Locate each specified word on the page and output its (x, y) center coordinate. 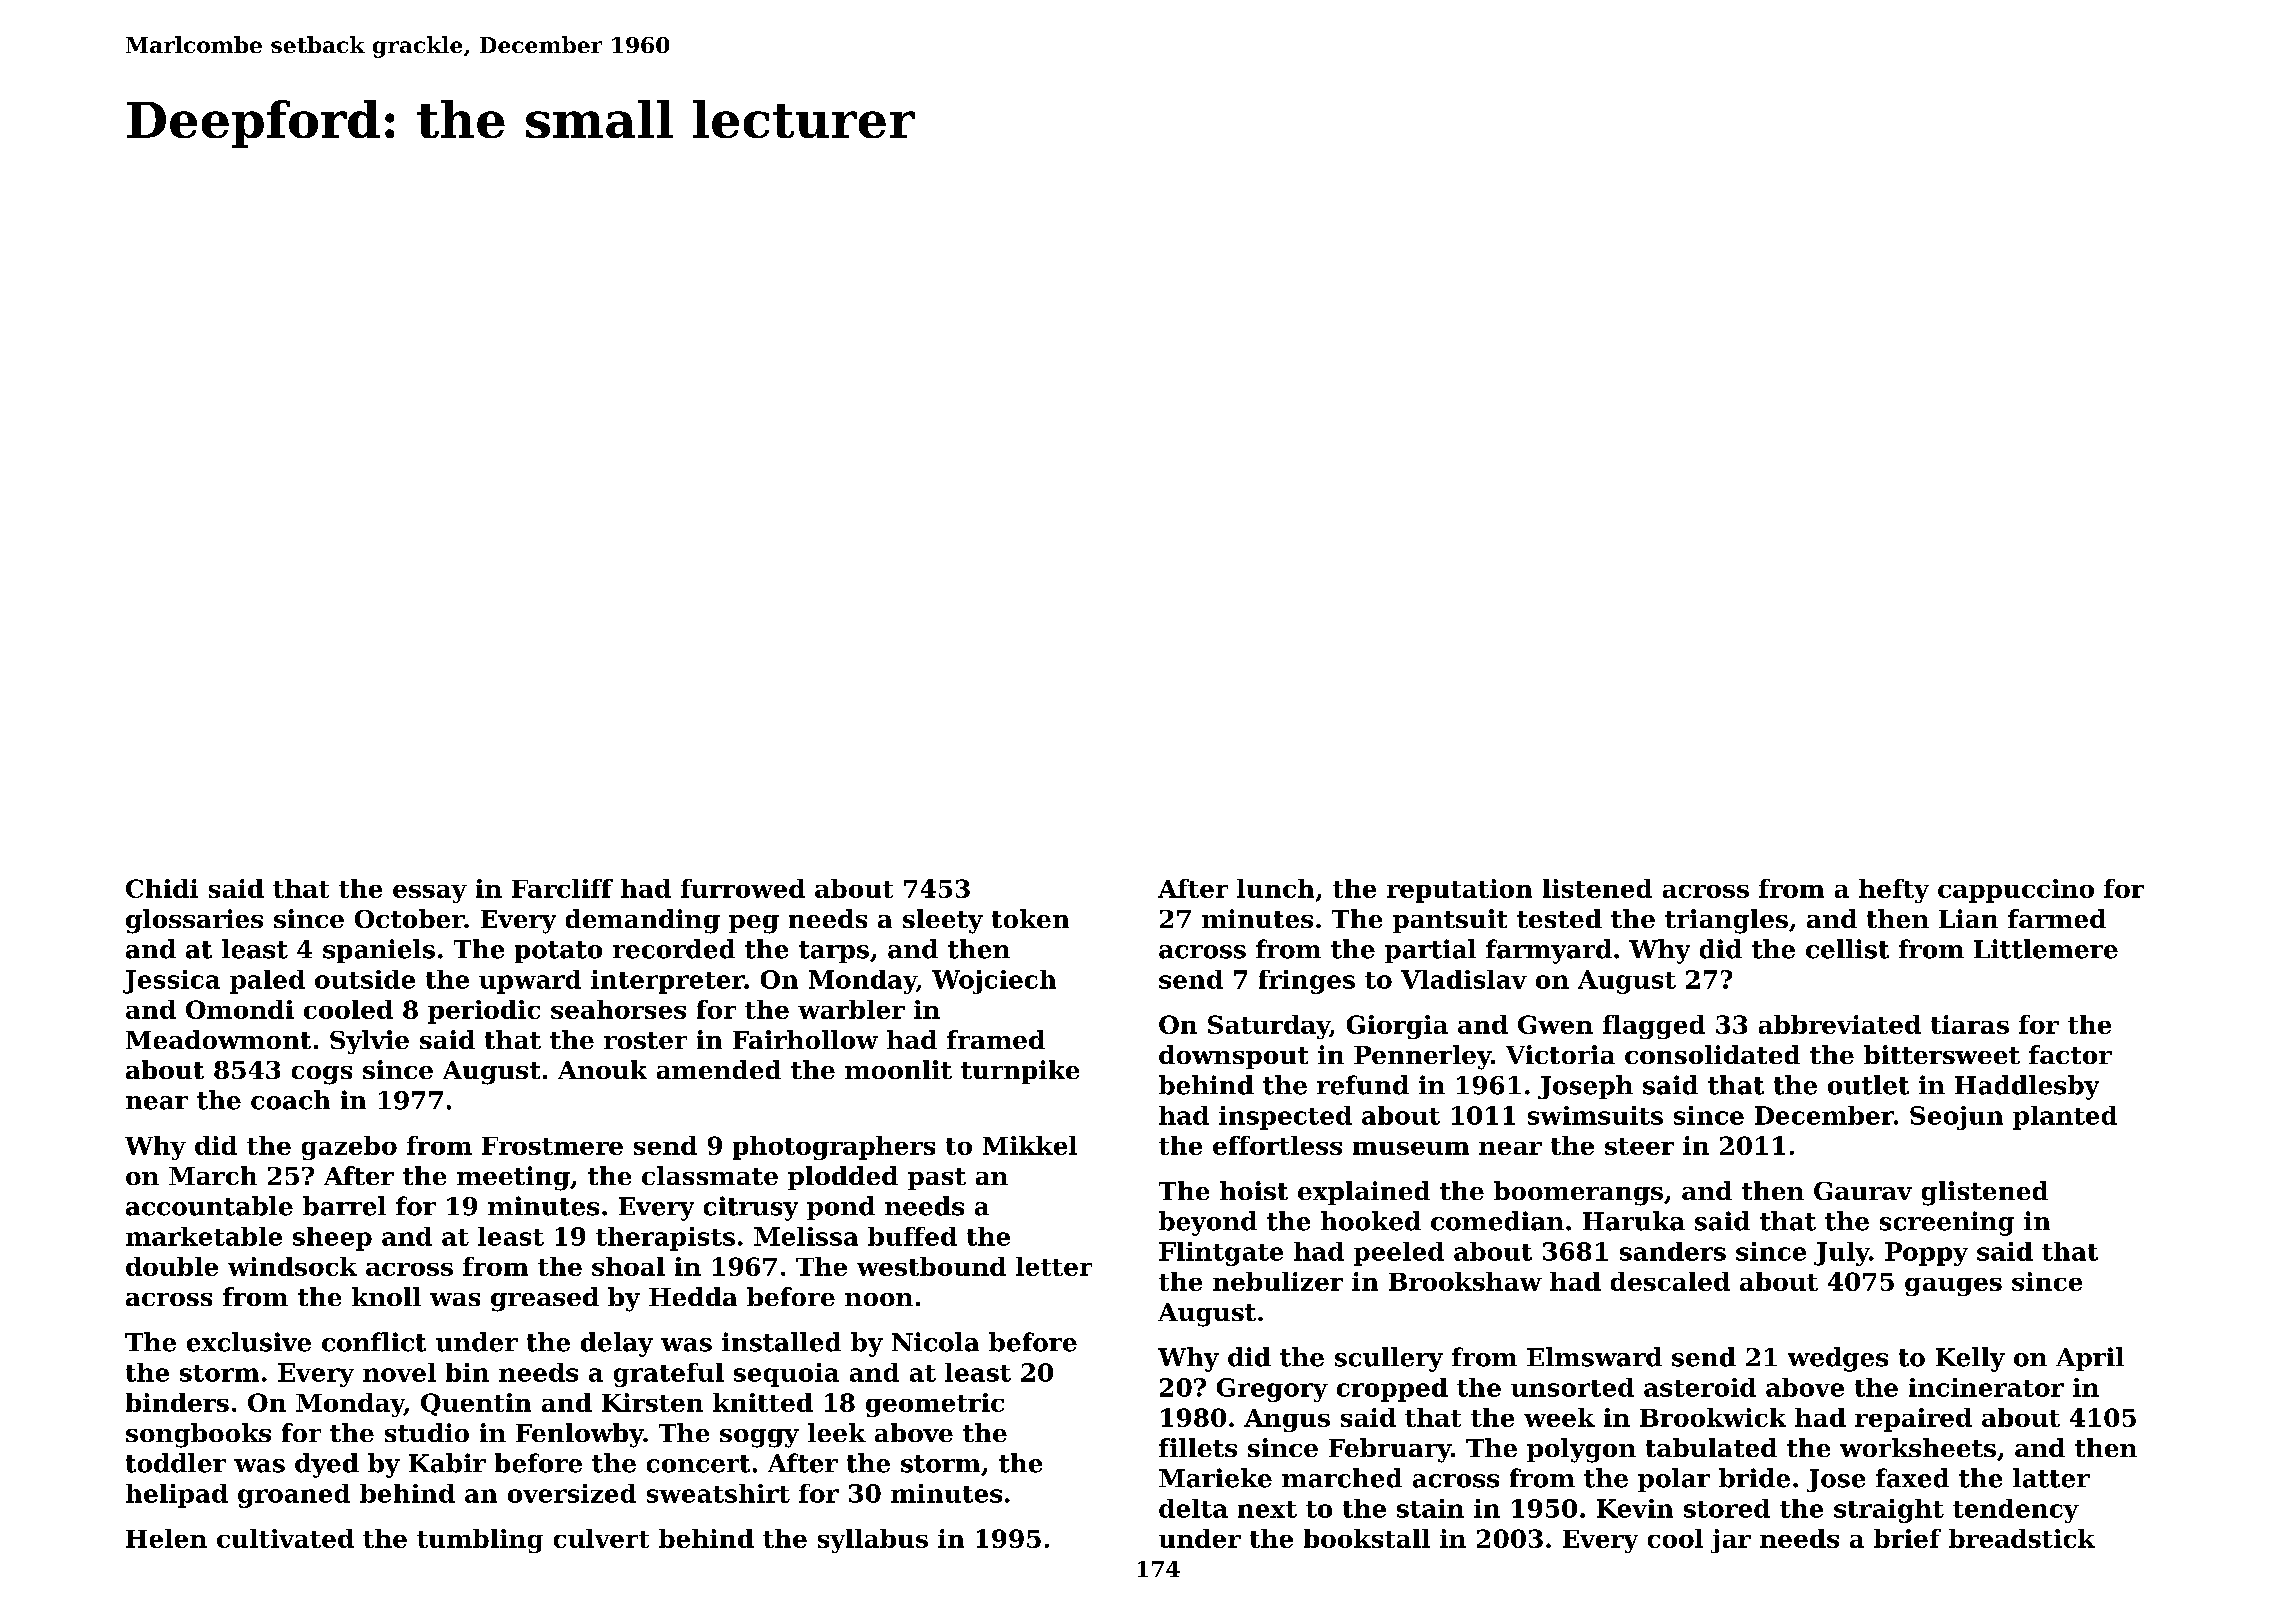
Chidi (162, 888)
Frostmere (552, 1146)
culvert (601, 1538)
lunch (1275, 888)
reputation (1459, 891)
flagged (1654, 1027)
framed (996, 1039)
